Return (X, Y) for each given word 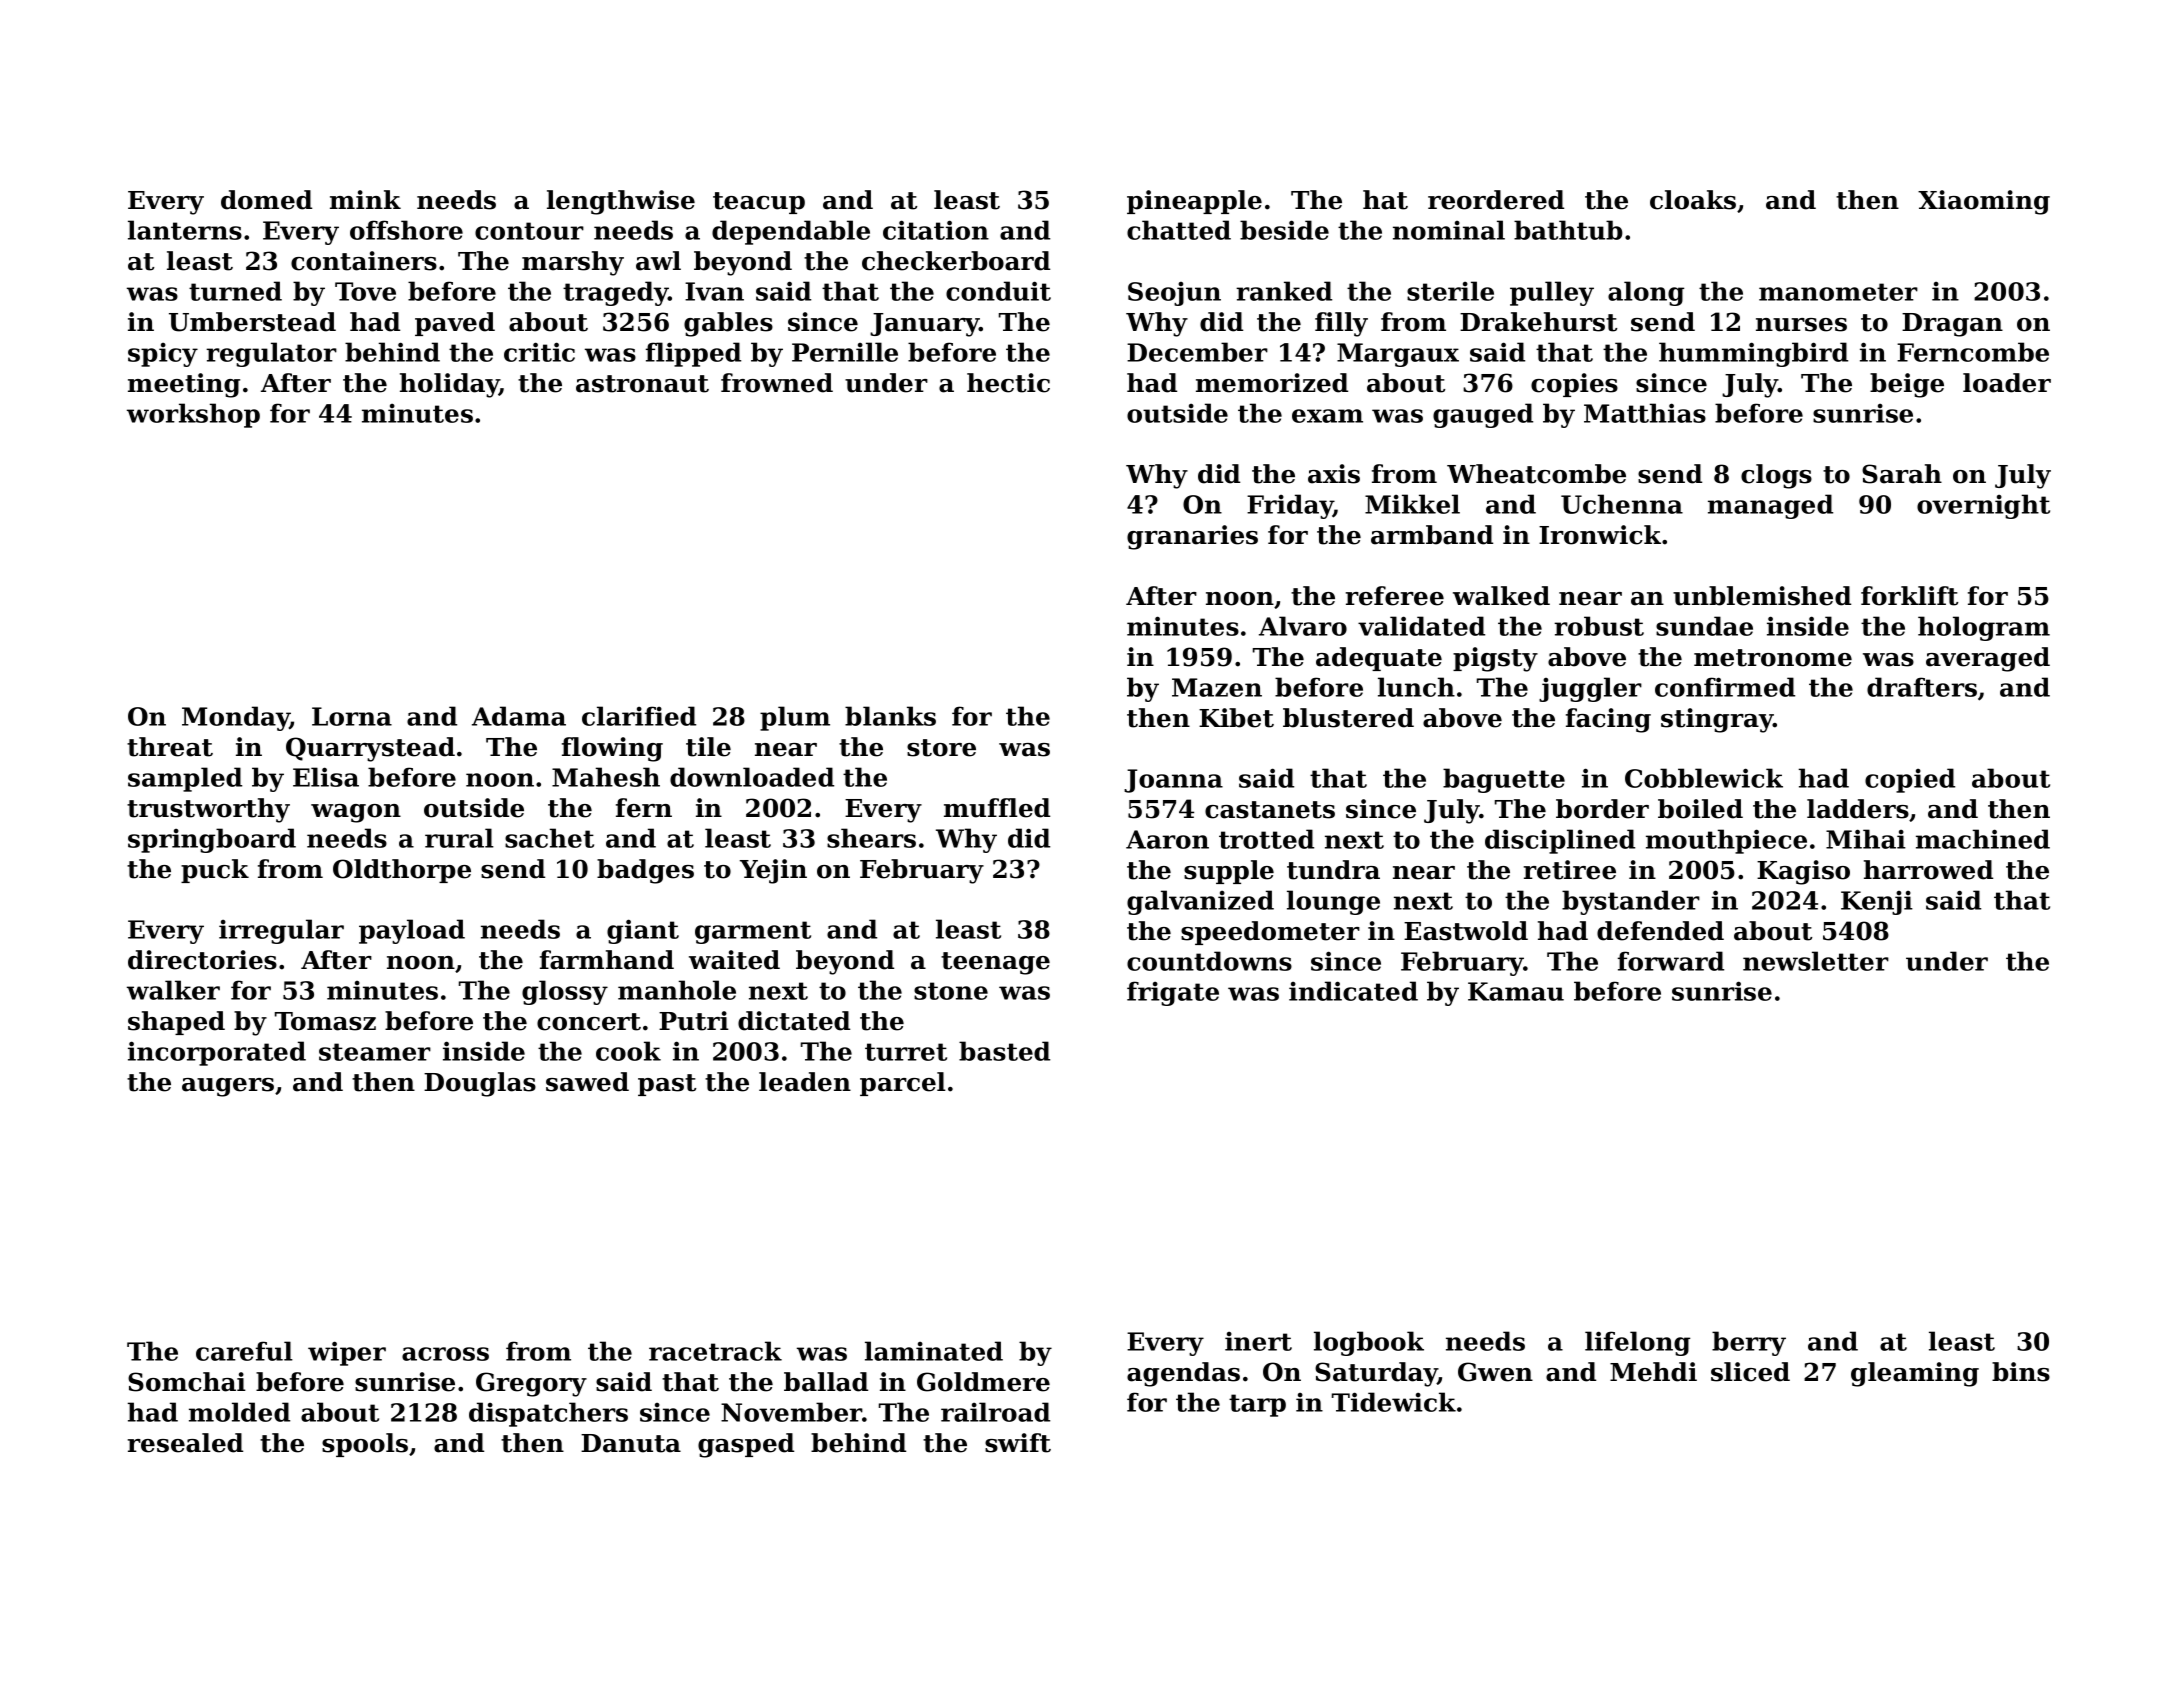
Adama (519, 716)
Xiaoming (1984, 202)
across (445, 1354)
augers (228, 1087)
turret (906, 1052)
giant (643, 931)
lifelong (1637, 1343)
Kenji (1877, 903)
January (925, 325)
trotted (1266, 839)
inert (1258, 1341)
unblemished (1762, 596)
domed (266, 200)
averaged (1988, 659)
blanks (890, 716)
